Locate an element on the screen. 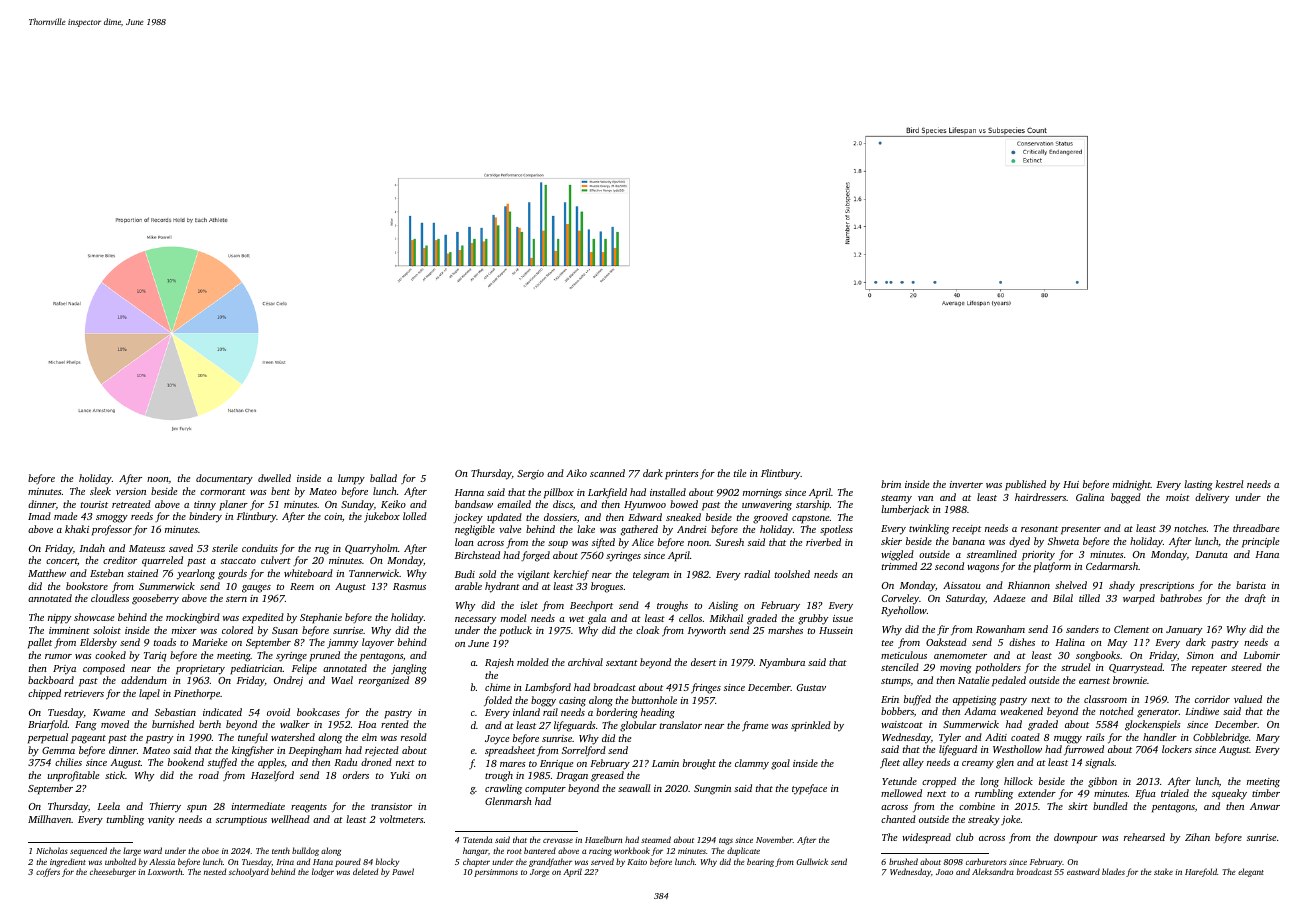 The height and width of the screenshot is (924, 1308). Leela is located at coordinates (108, 806).
